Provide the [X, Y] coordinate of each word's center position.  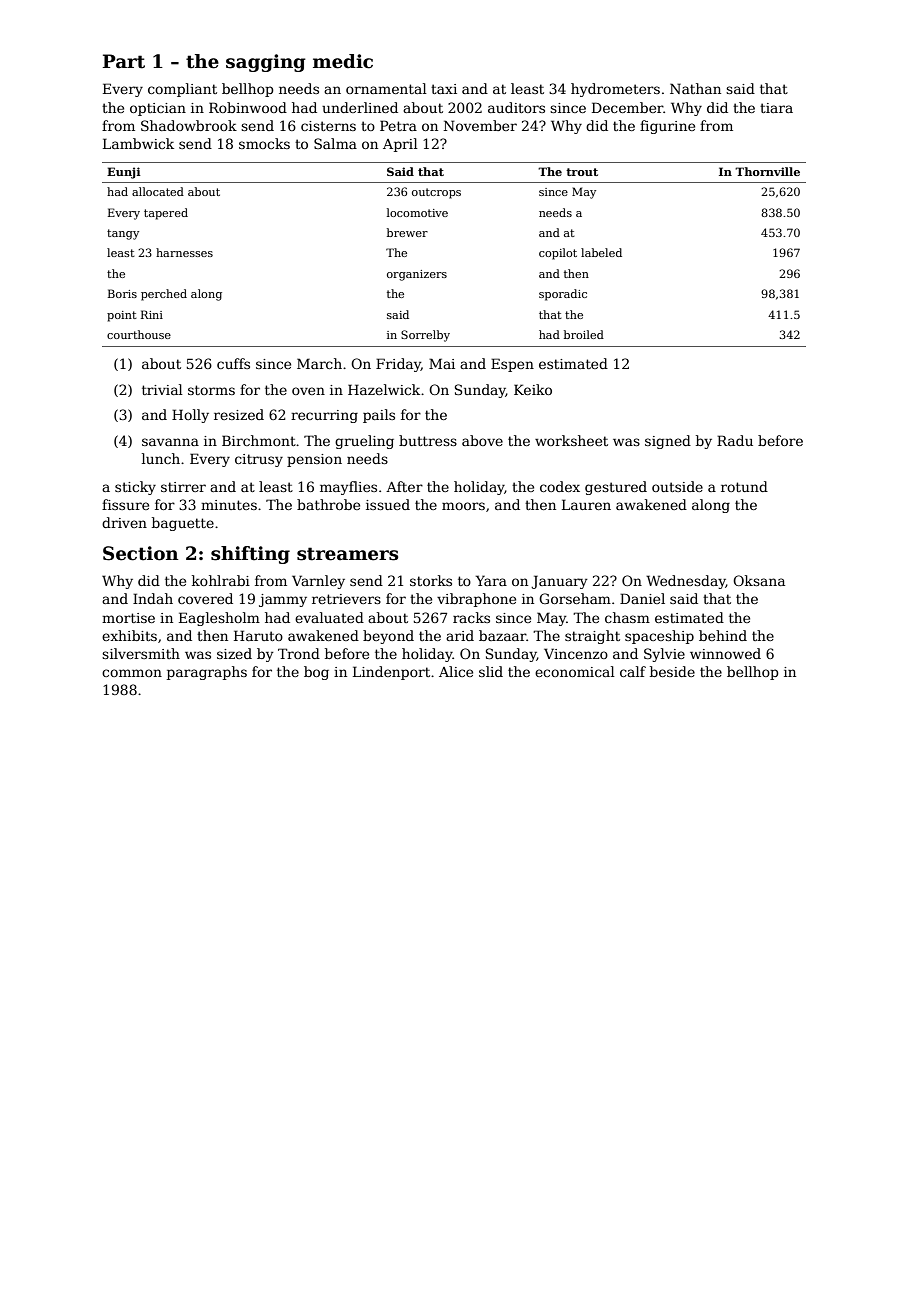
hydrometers [615, 90]
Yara [491, 580]
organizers [417, 275]
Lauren [586, 504]
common [132, 673]
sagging [266, 63]
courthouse [139, 334]
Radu [735, 440]
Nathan [695, 88]
